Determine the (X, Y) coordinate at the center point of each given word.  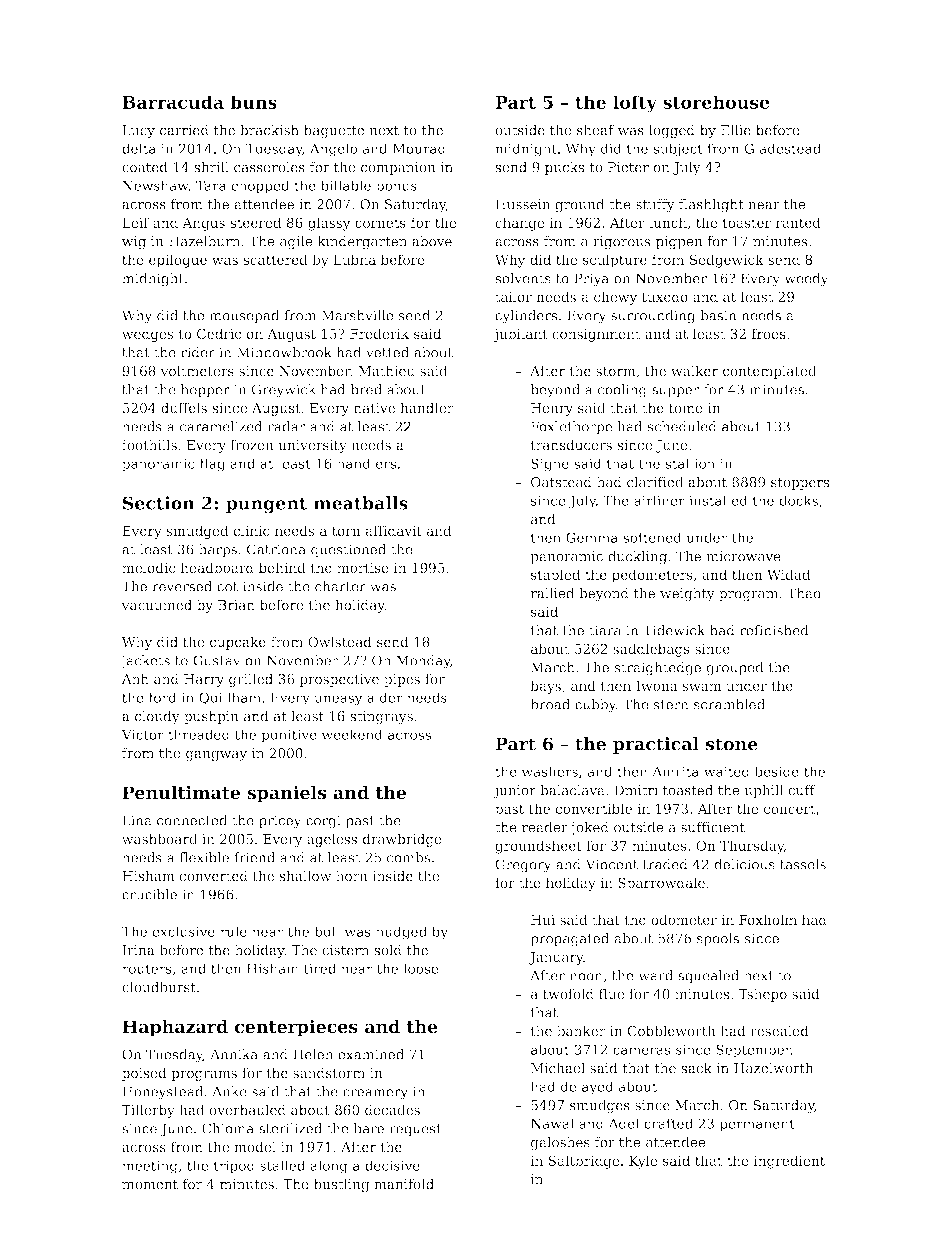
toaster (746, 223)
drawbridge (402, 840)
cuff (801, 790)
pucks (565, 168)
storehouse (716, 102)
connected (192, 820)
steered (255, 222)
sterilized (290, 1128)
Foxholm (768, 919)
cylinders (526, 317)
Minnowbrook (284, 352)
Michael (558, 1068)
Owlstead (340, 641)
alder (385, 697)
